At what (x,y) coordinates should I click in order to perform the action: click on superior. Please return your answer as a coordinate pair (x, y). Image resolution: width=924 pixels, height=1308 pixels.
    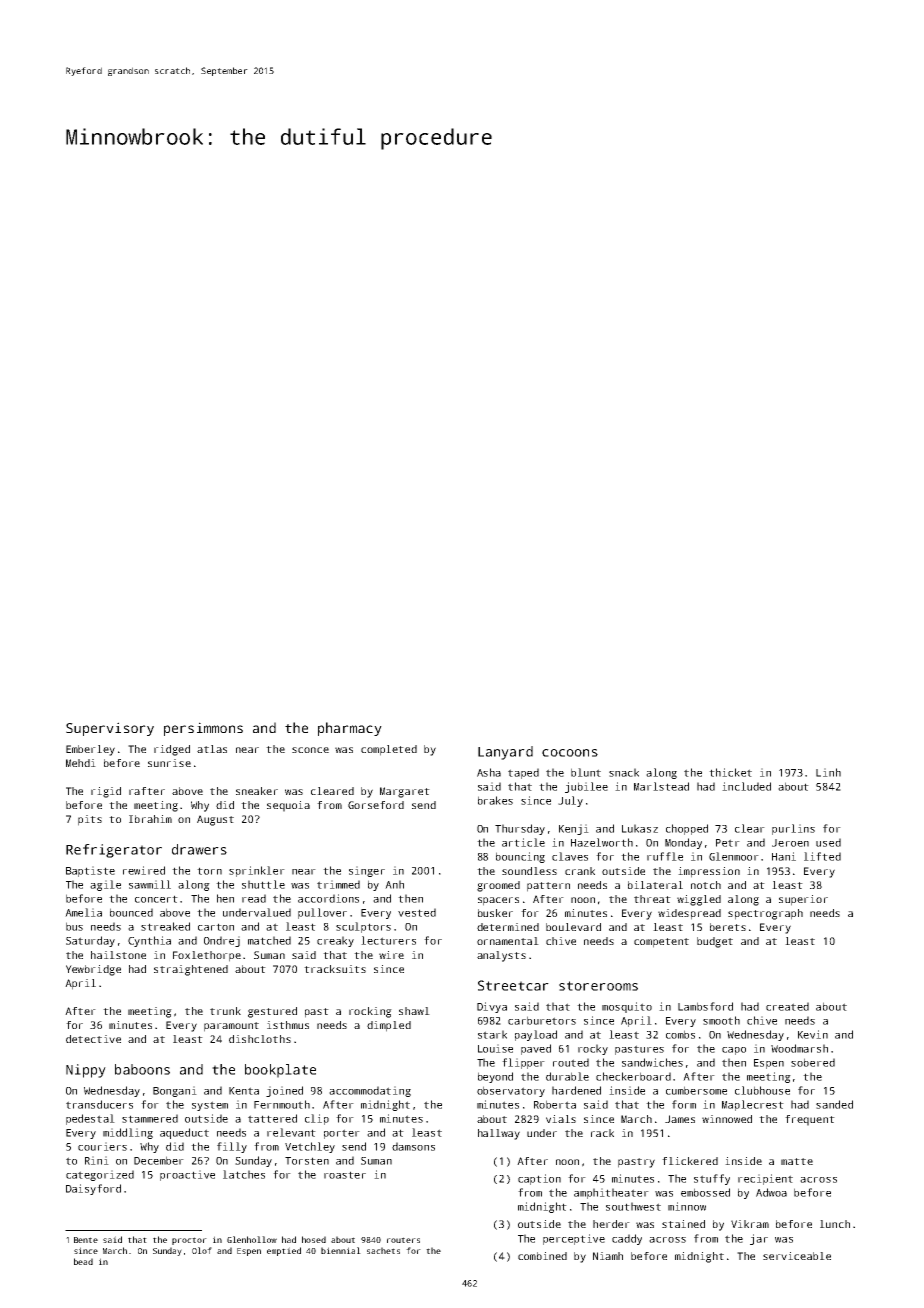
    Looking at the image, I should click on (803, 900).
